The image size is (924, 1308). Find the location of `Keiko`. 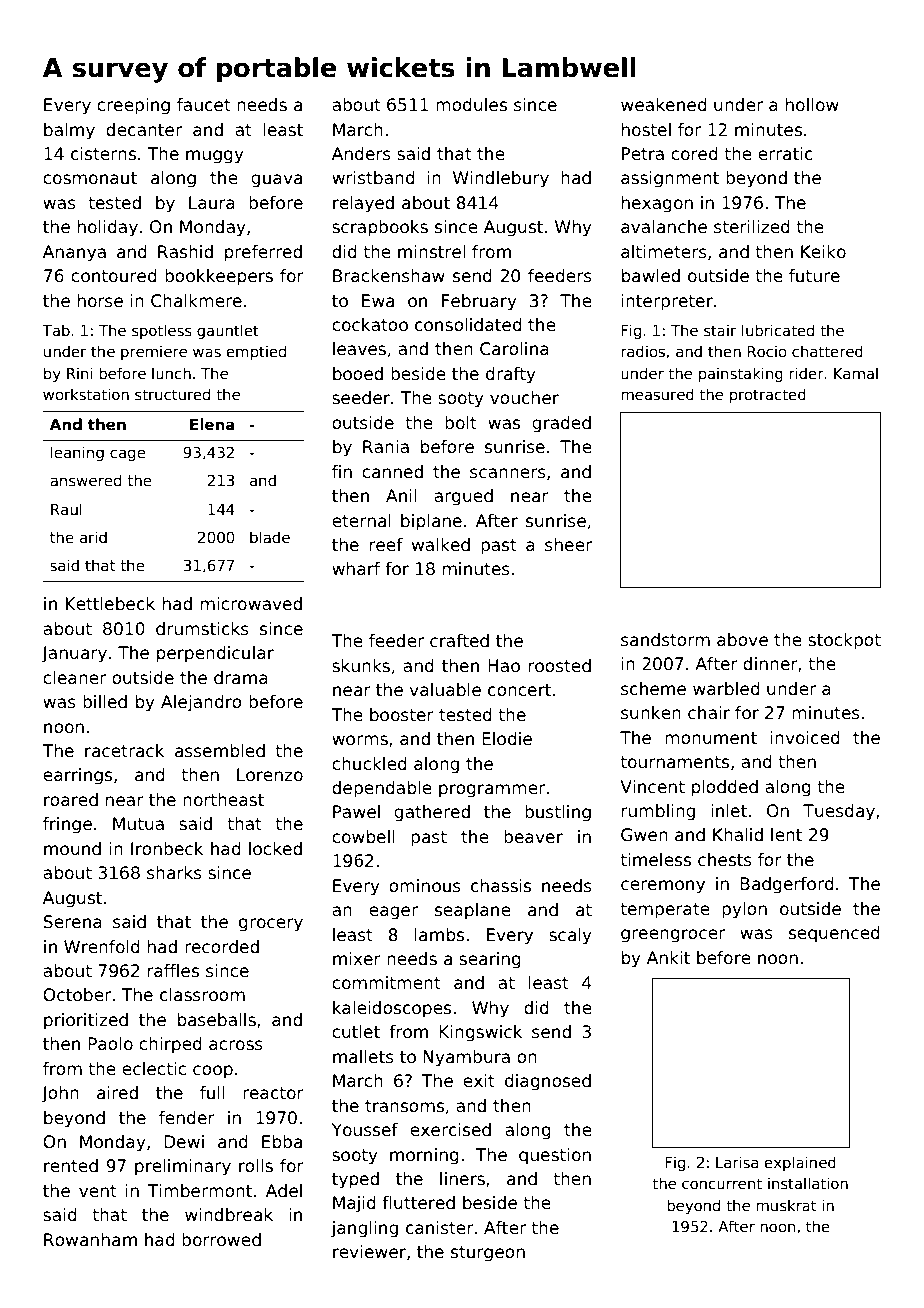

Keiko is located at coordinates (823, 252).
